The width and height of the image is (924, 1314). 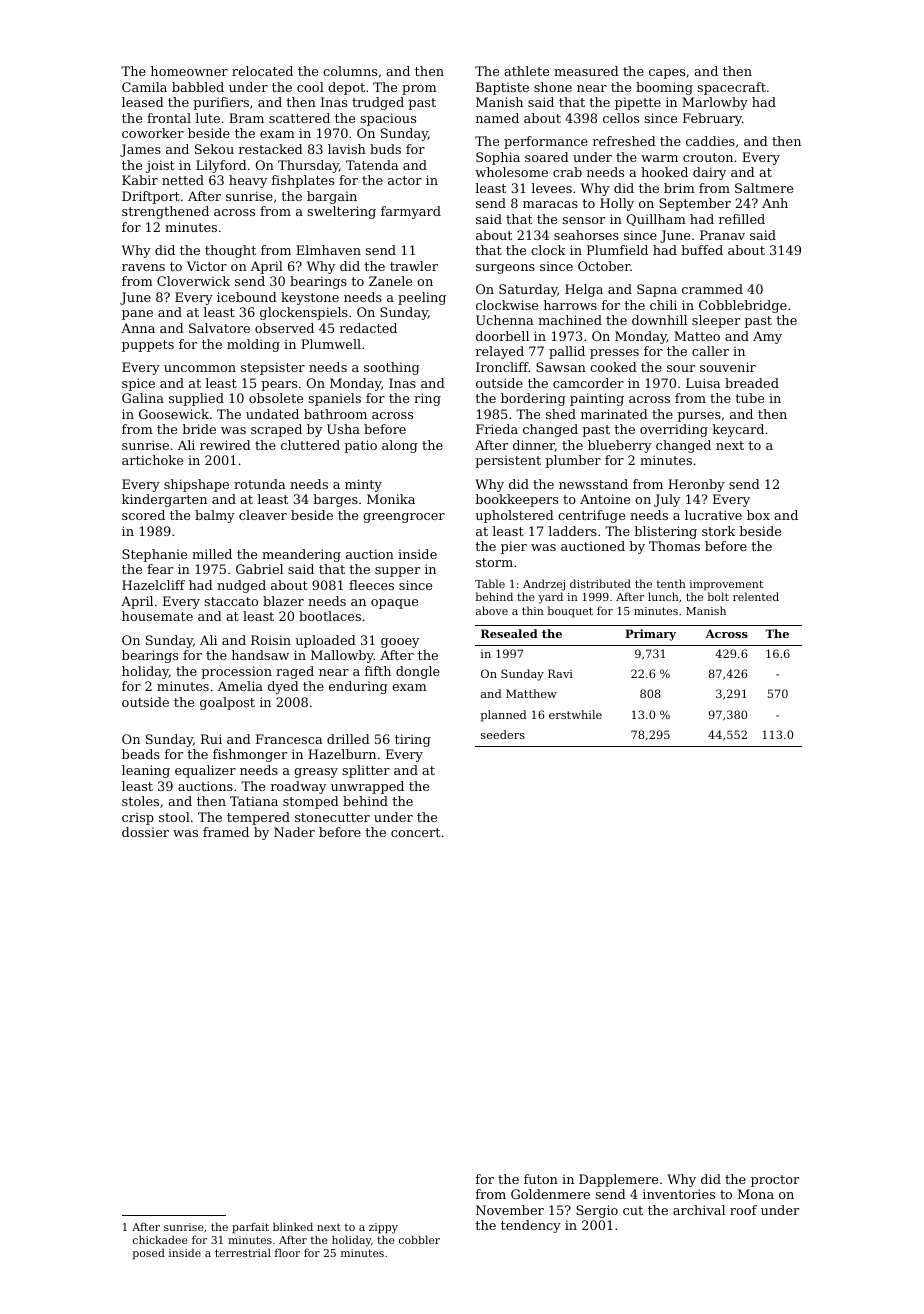 What do you see at coordinates (696, 485) in the image?
I see `Heronby` at bounding box center [696, 485].
